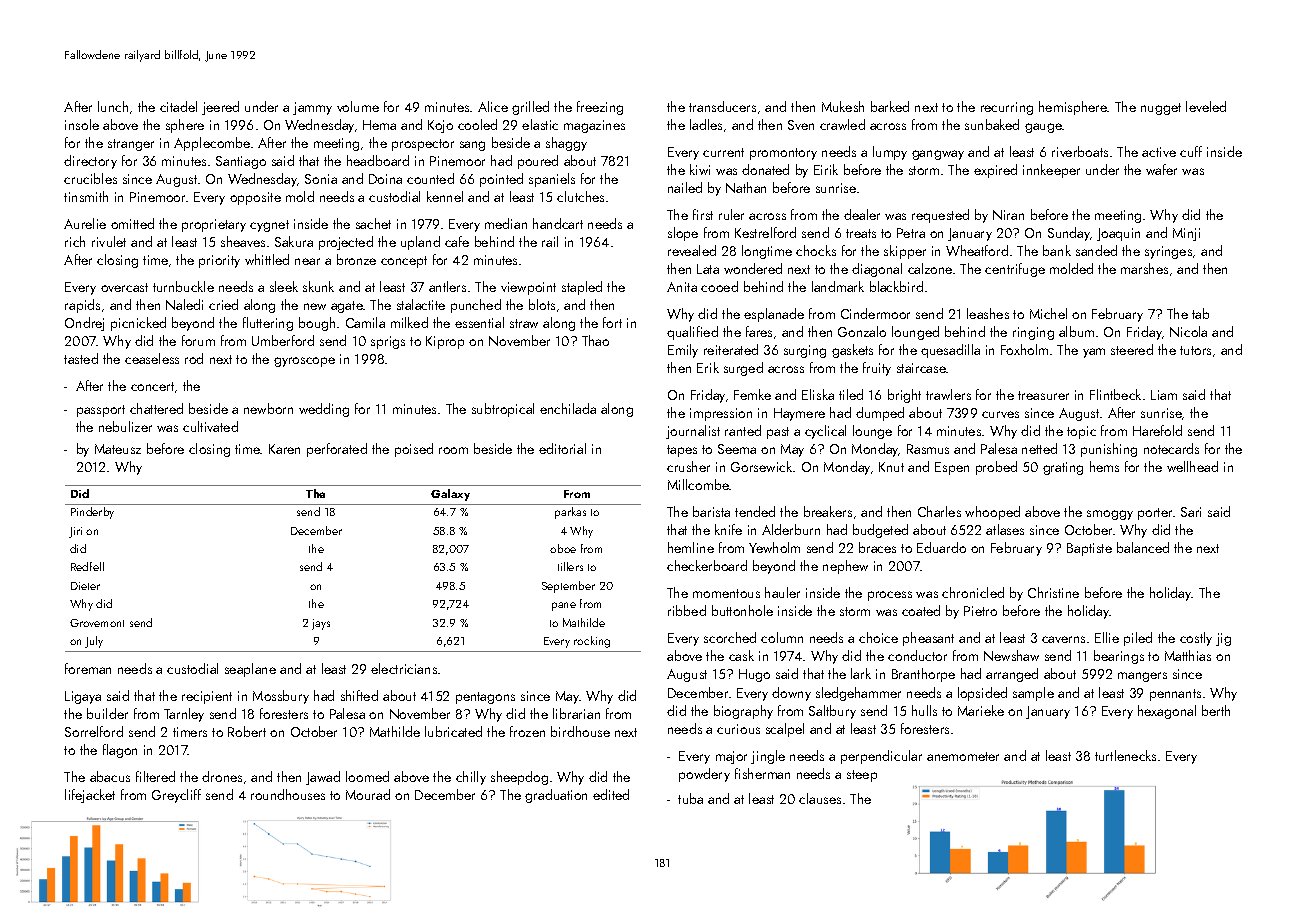  Describe the element at coordinates (992, 124) in the page. I see `sunbaked` at that location.
